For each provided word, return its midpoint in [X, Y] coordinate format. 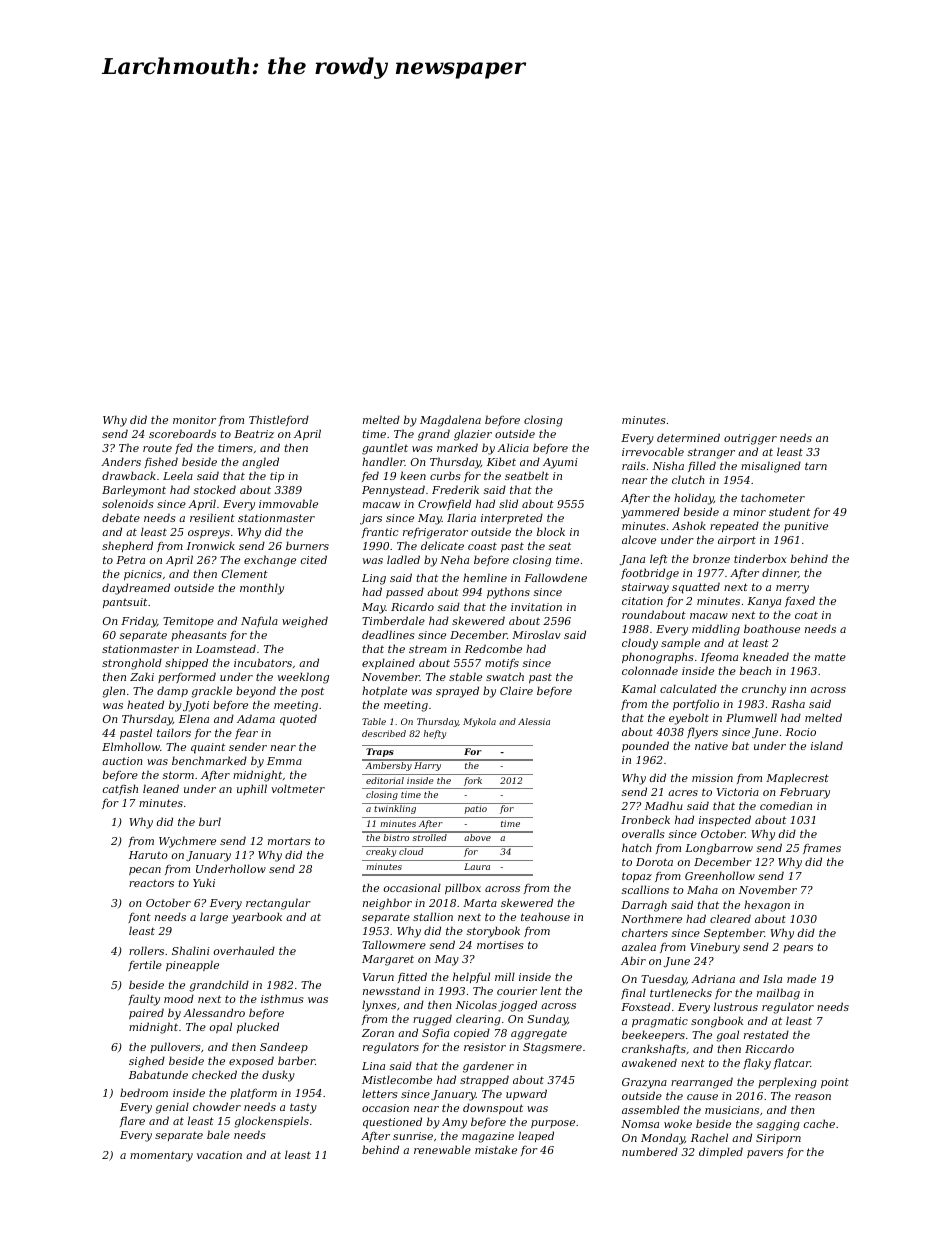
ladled [403, 559]
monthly [262, 589]
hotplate [384, 691]
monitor [194, 420]
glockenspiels [271, 1122]
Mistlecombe [397, 1079]
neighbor [387, 904]
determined [688, 437]
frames [822, 848]
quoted [298, 720]
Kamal [638, 688]
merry [792, 589]
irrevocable [653, 451]
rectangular [278, 904]
